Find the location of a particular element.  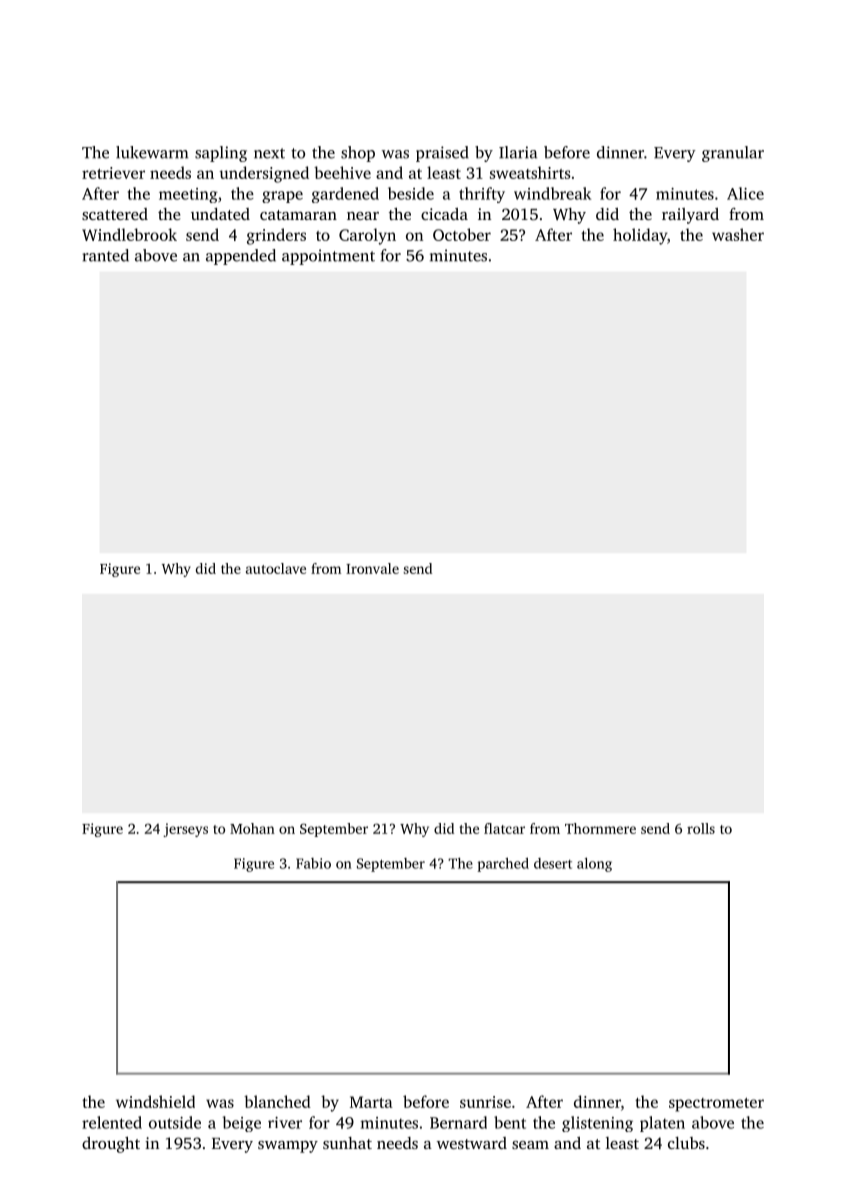

praised is located at coordinates (442, 154).
